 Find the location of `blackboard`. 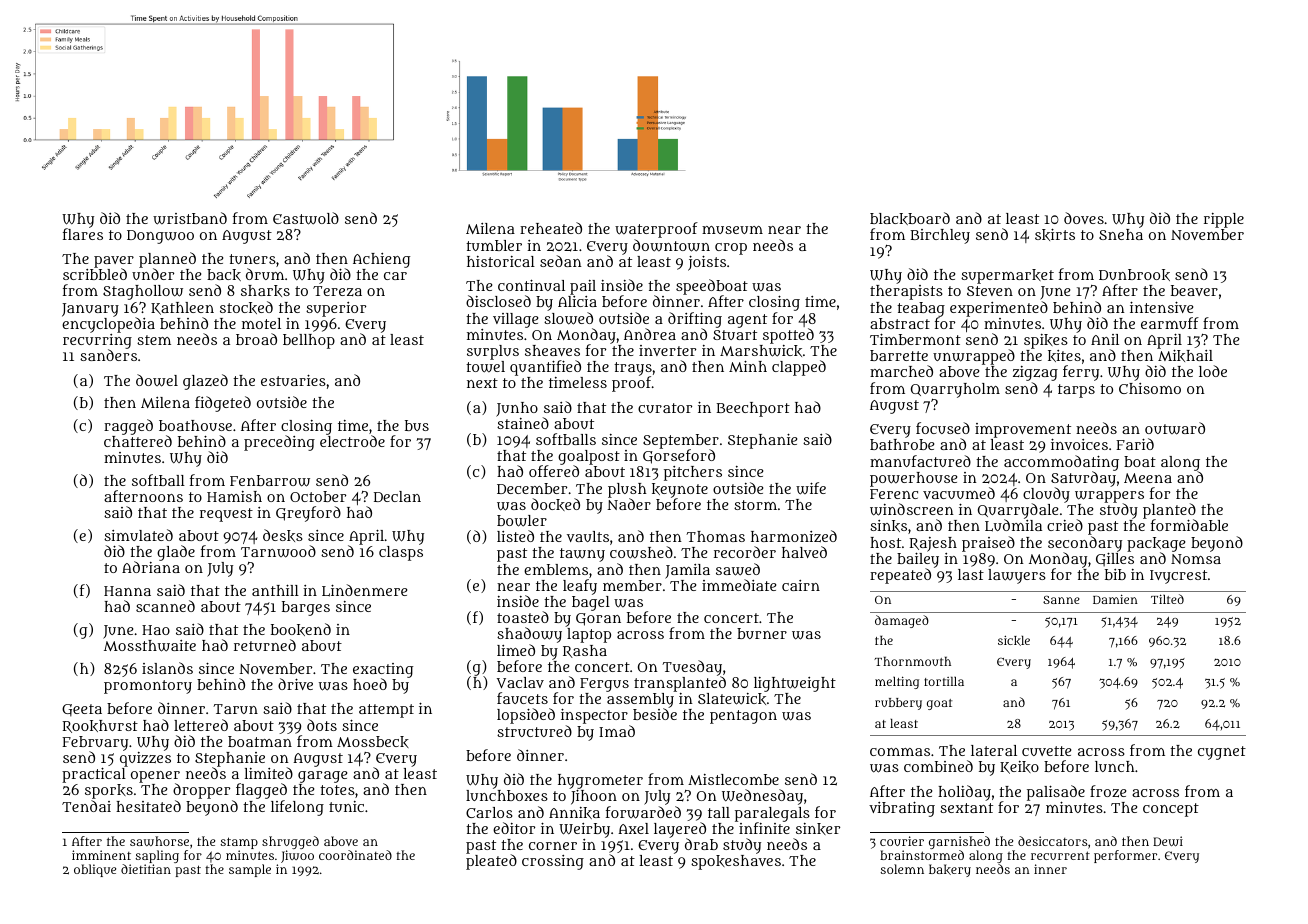

blackboard is located at coordinates (910, 218).
